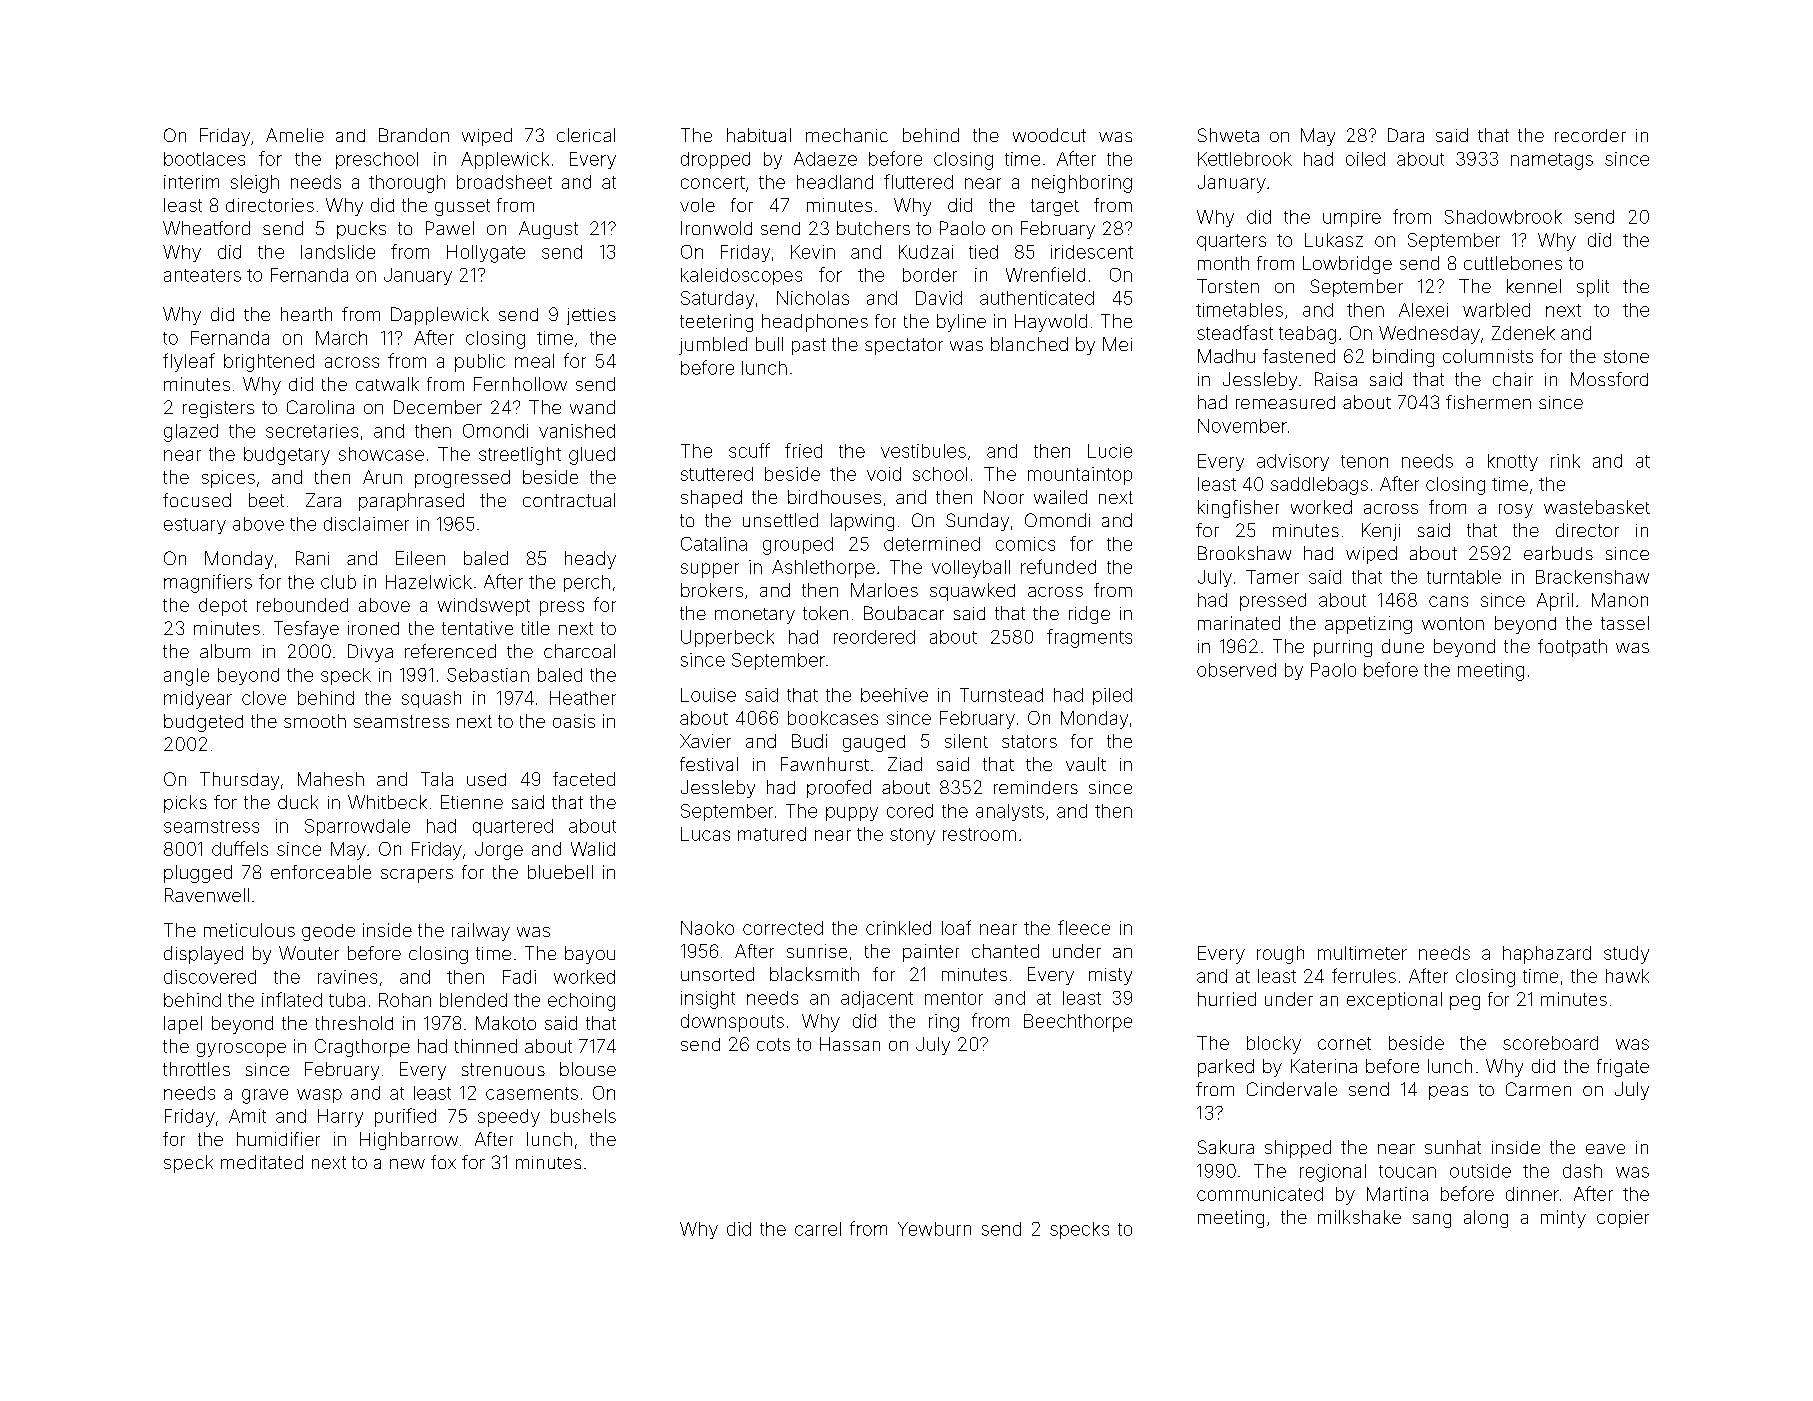 Image resolution: width=1813 pixels, height=1401 pixels. Describe the element at coordinates (1572, 648) in the screenshot. I see `footpath` at that location.
